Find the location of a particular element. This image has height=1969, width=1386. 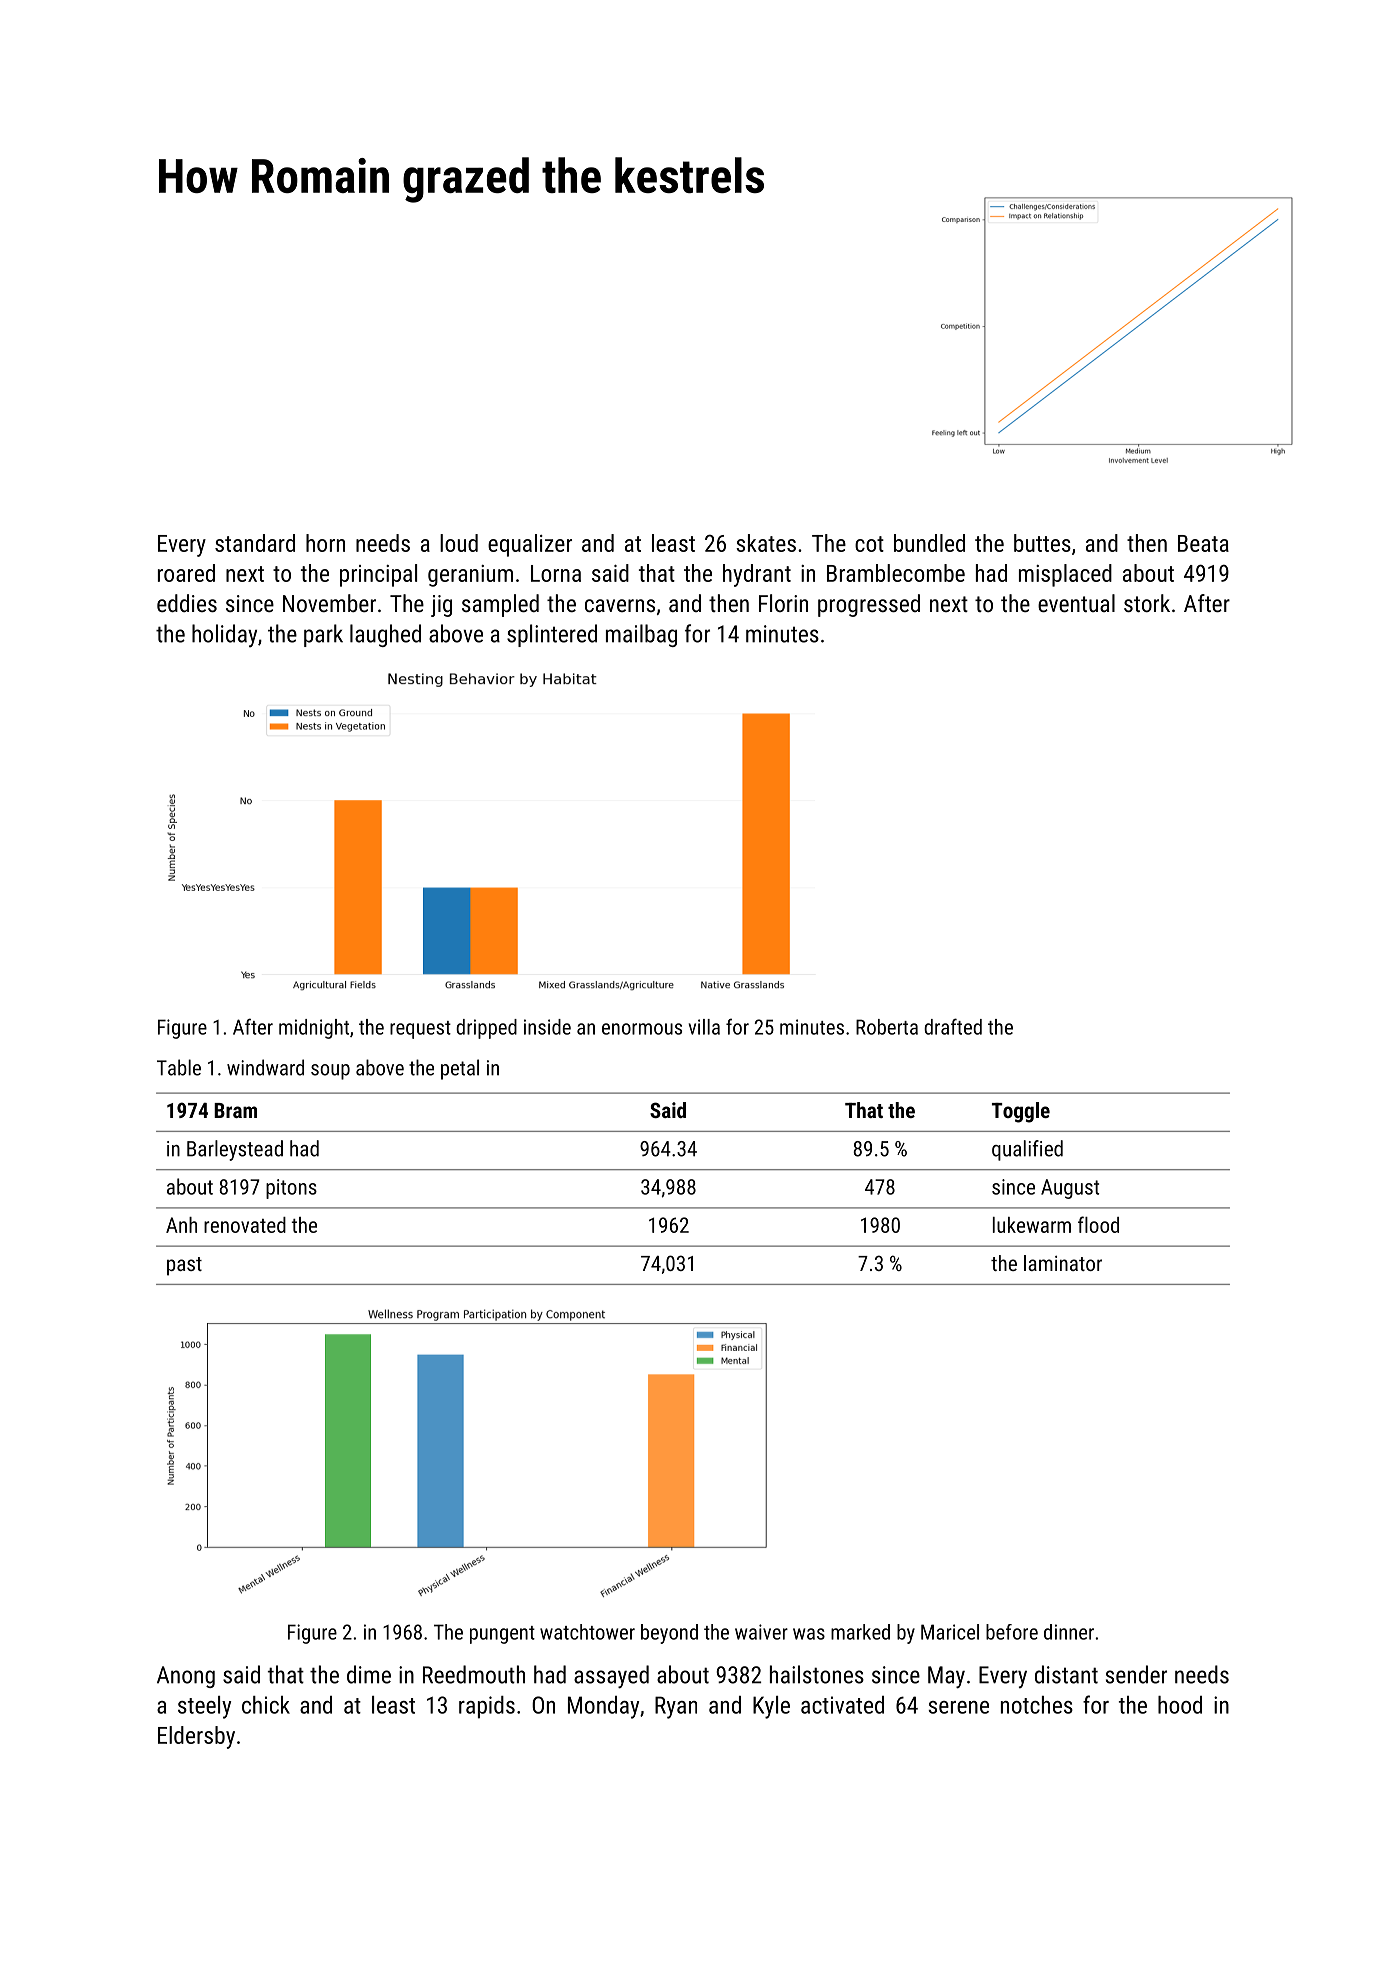

Eldersby is located at coordinates (196, 1737).
